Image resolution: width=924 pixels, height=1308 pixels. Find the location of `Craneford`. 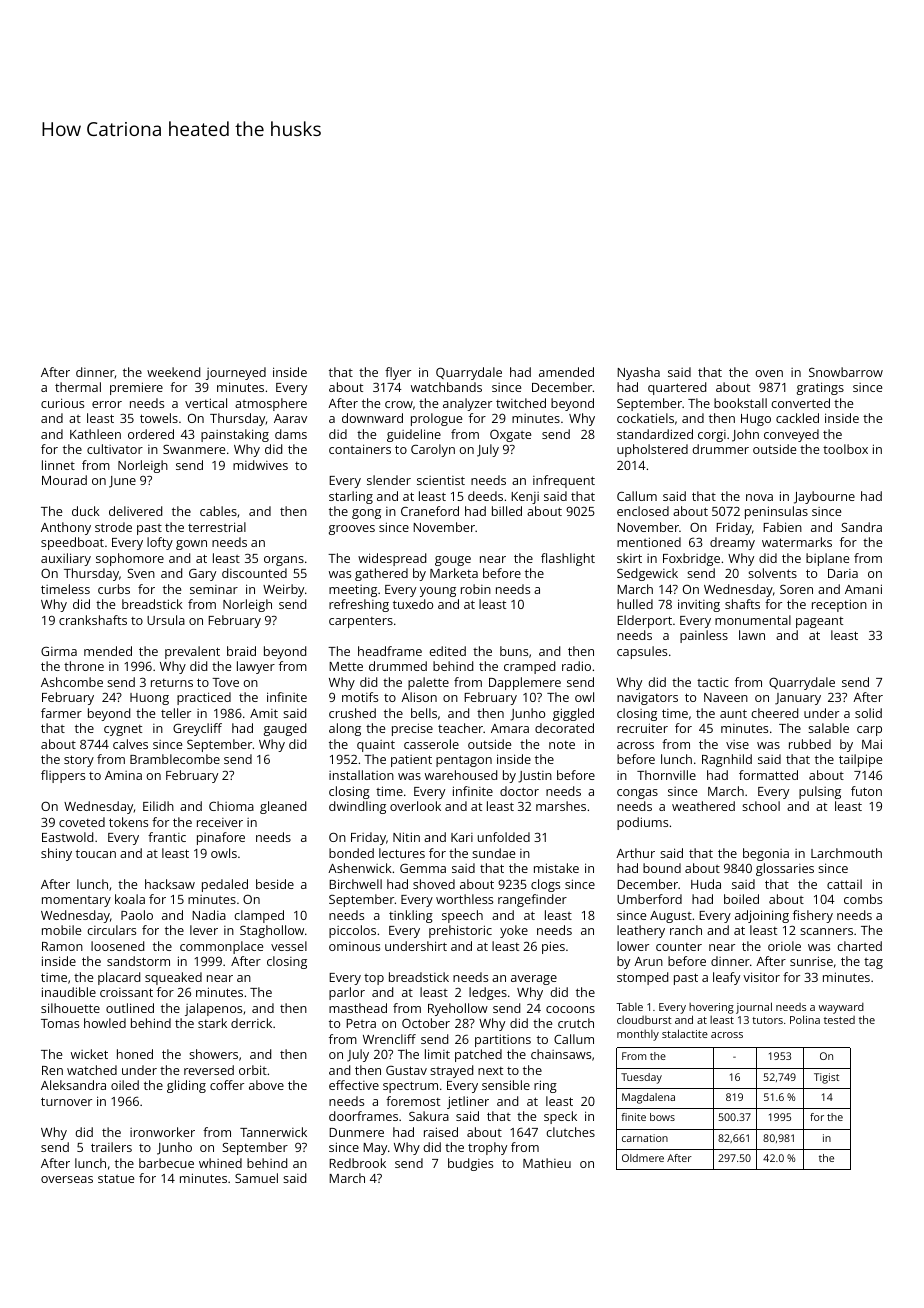

Craneford is located at coordinates (430, 511).
